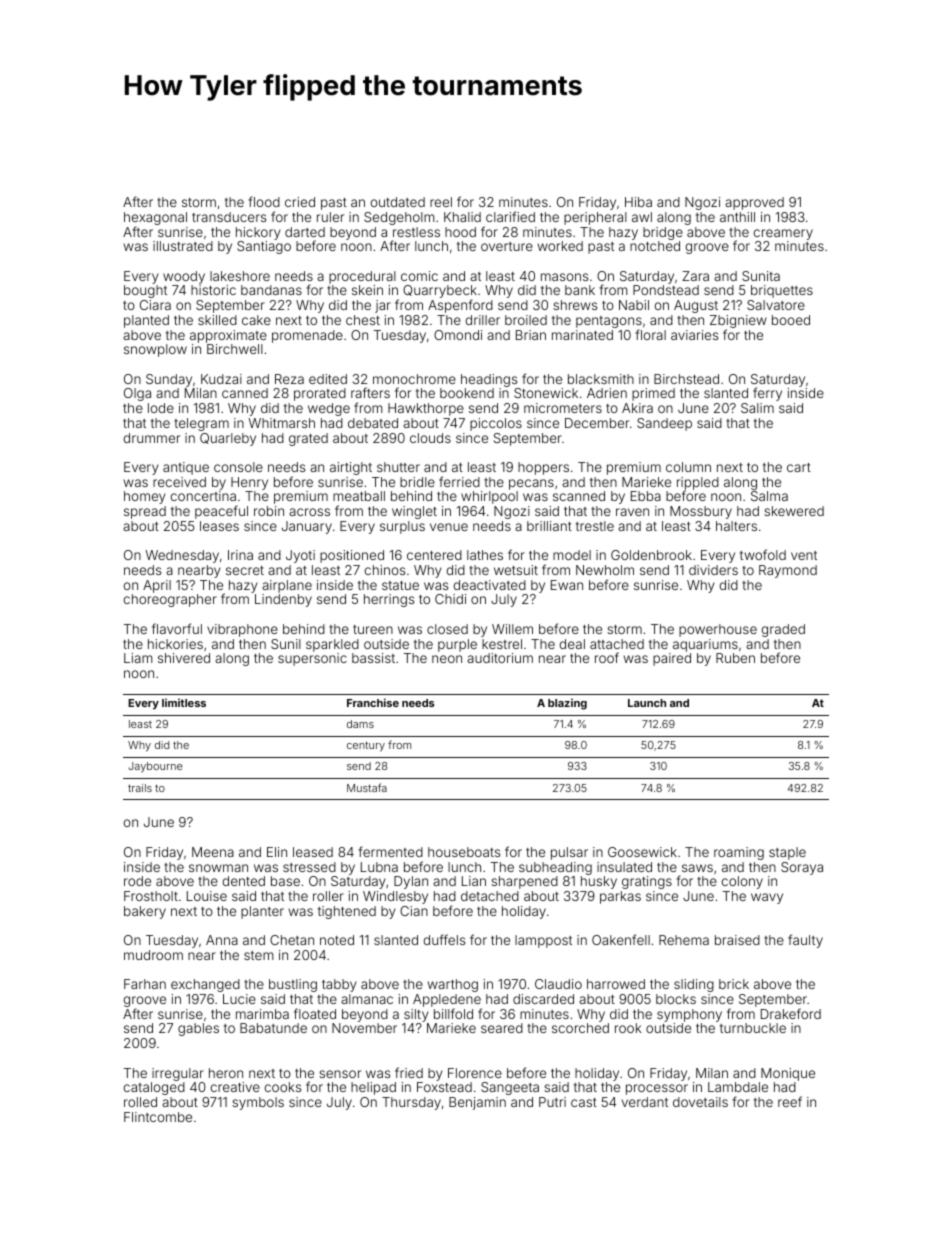  Describe the element at coordinates (157, 586) in the screenshot. I see `April` at that location.
